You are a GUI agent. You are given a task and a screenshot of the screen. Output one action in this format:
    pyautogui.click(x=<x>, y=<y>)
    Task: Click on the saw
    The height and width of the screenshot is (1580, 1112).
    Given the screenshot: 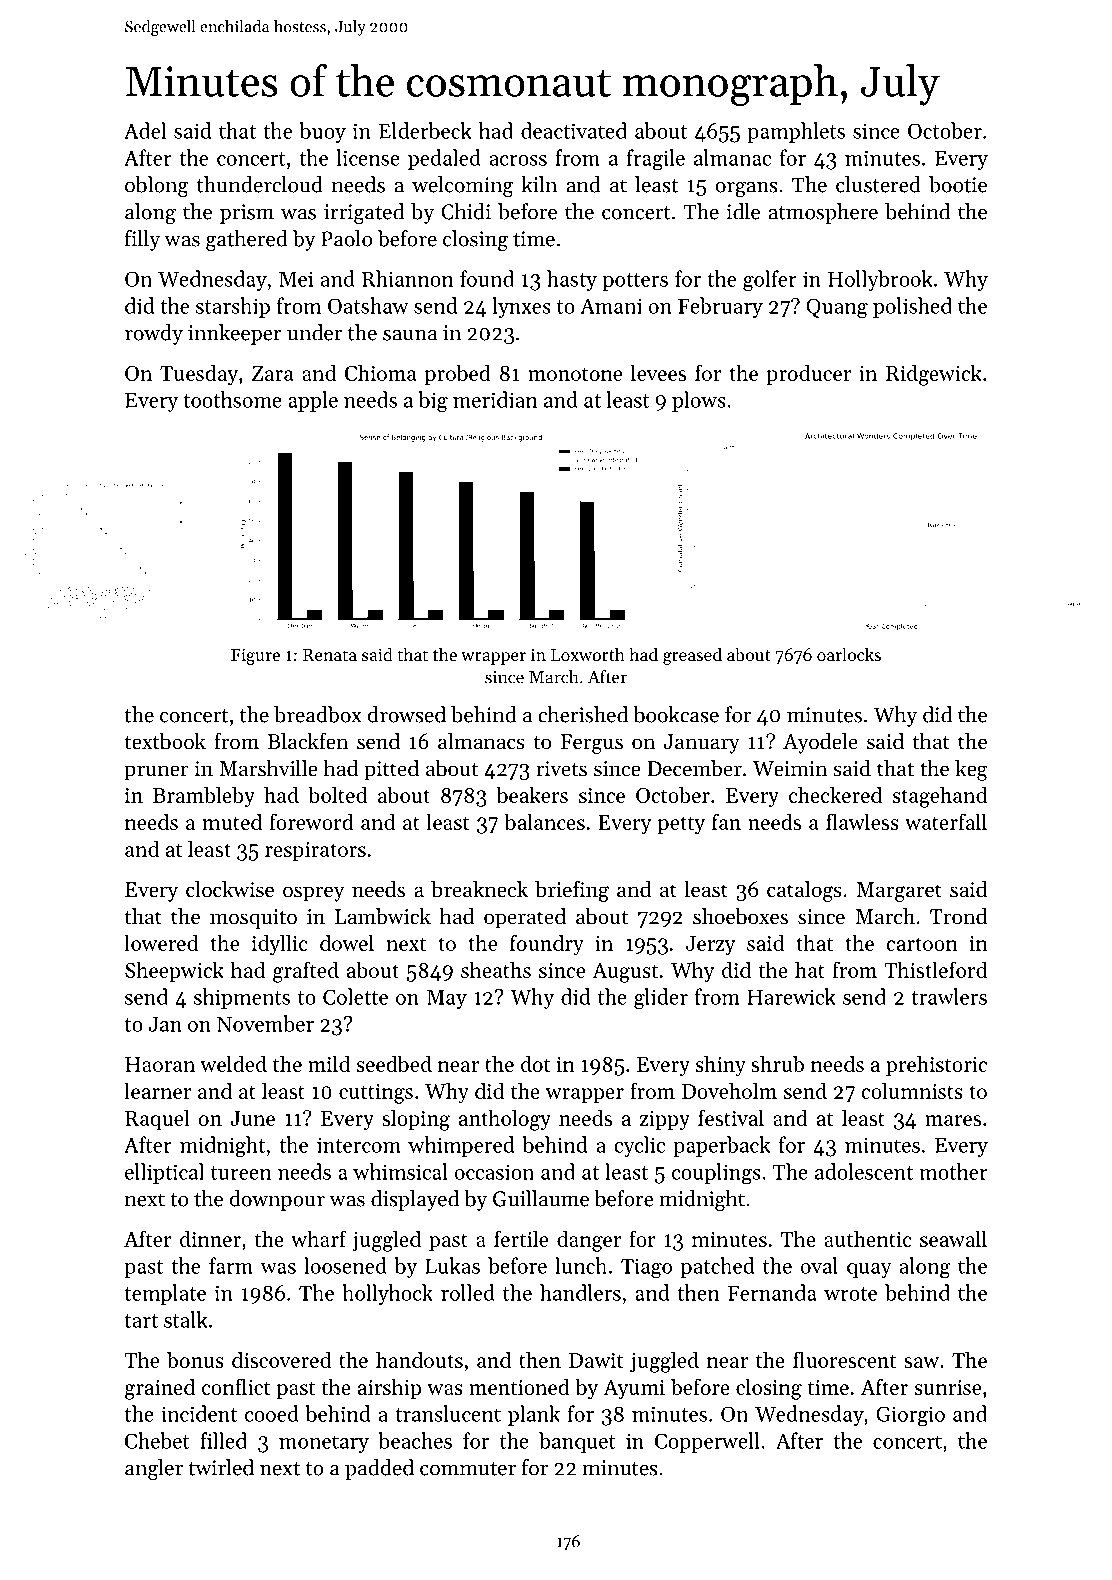 What is the action you would take?
    pyautogui.click(x=921, y=1362)
